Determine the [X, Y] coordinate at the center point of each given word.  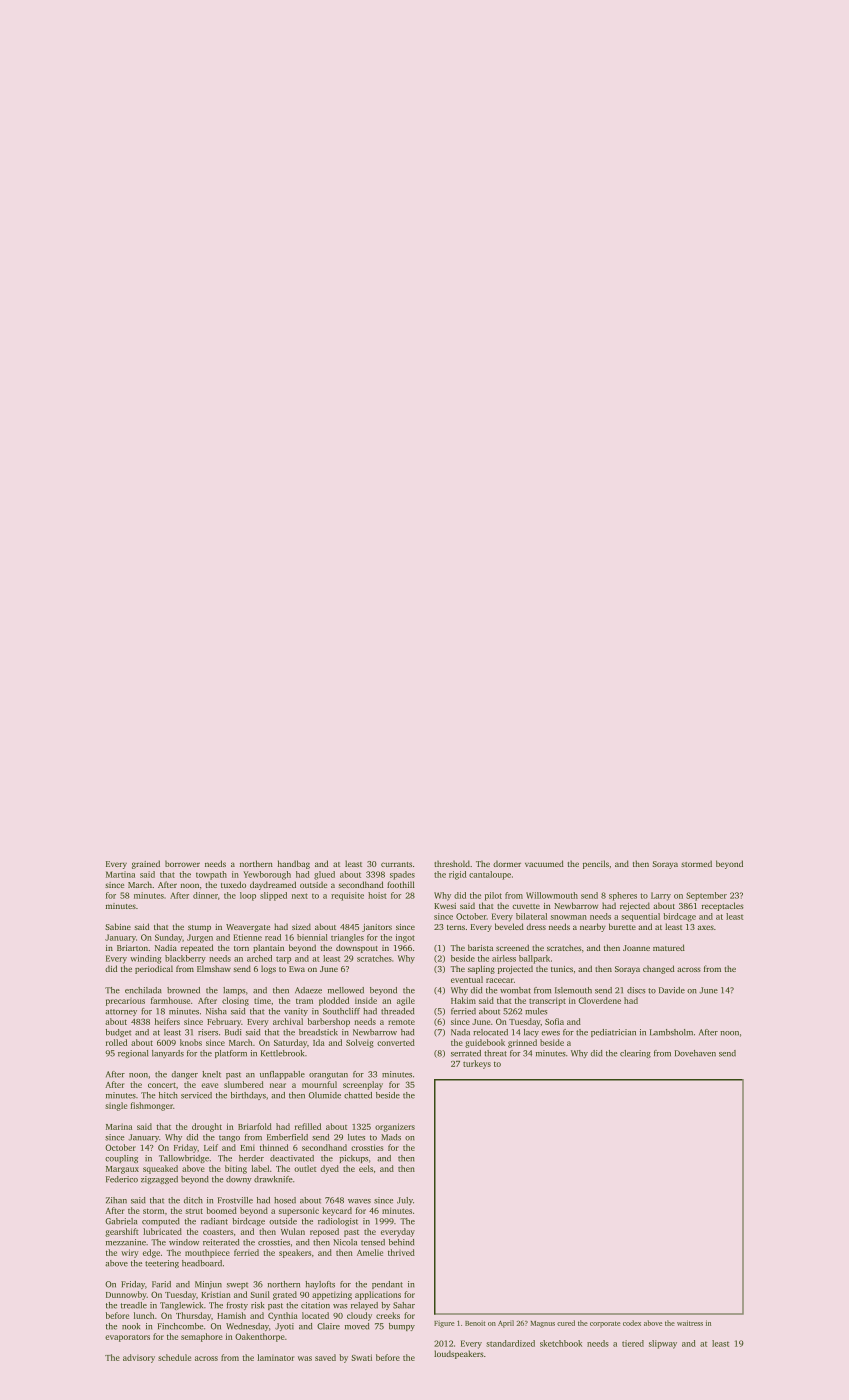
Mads [391, 1137]
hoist [377, 895]
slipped [273, 896]
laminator [275, 1357]
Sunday [168, 938]
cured [566, 1323]
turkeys [477, 1064]
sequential [640, 917]
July [405, 1201]
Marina [119, 1126]
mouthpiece [207, 1253]
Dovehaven [695, 1053]
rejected [635, 906]
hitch [168, 1095]
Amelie [370, 1252]
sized [301, 926]
